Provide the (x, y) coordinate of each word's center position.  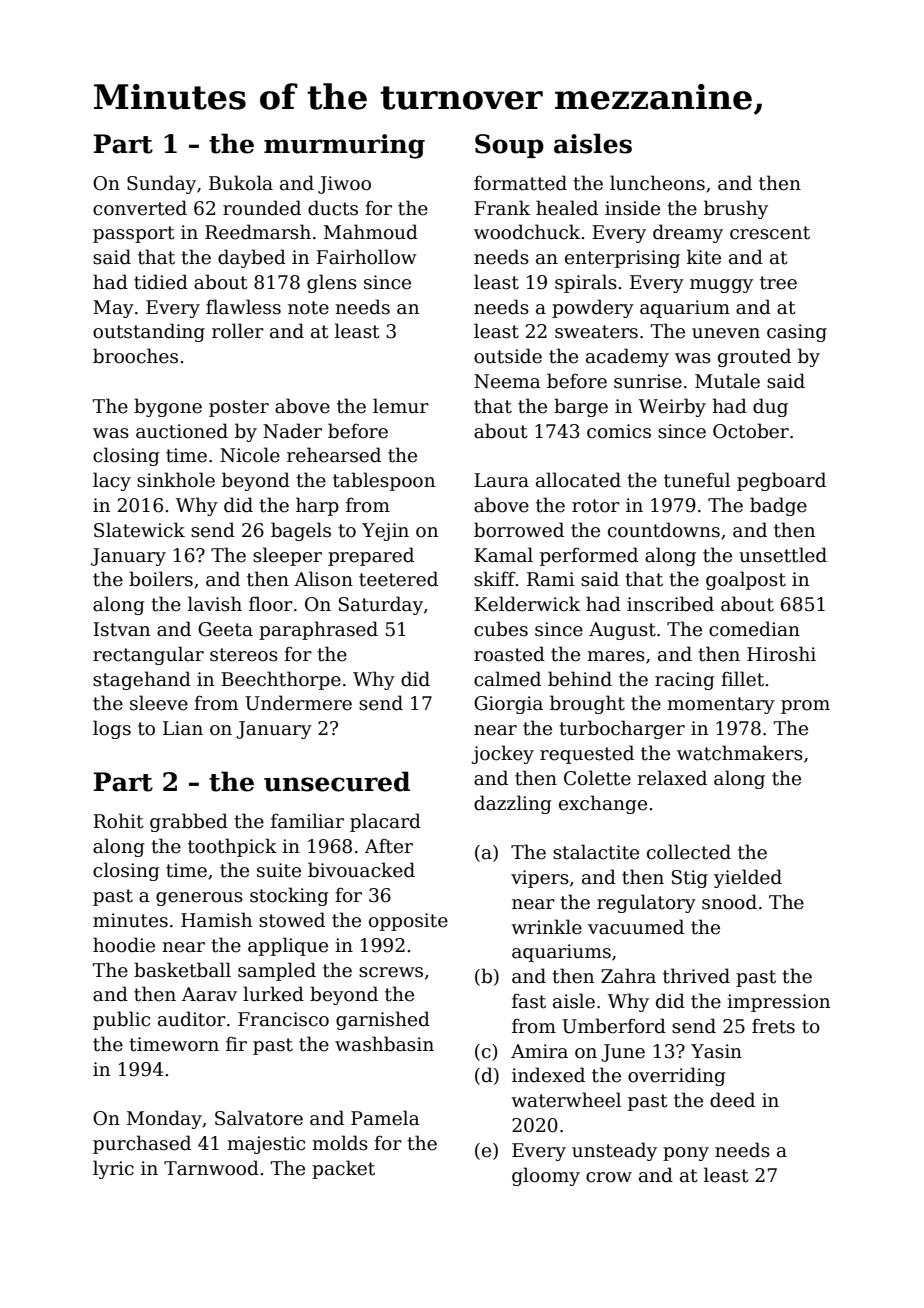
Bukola (241, 183)
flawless (243, 307)
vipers (540, 879)
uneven (726, 333)
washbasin (384, 1044)
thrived (696, 976)
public (121, 1020)
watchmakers (740, 753)
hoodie (124, 945)
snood (729, 902)
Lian (183, 728)
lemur (401, 406)
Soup (509, 146)
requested (587, 754)
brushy (736, 209)
